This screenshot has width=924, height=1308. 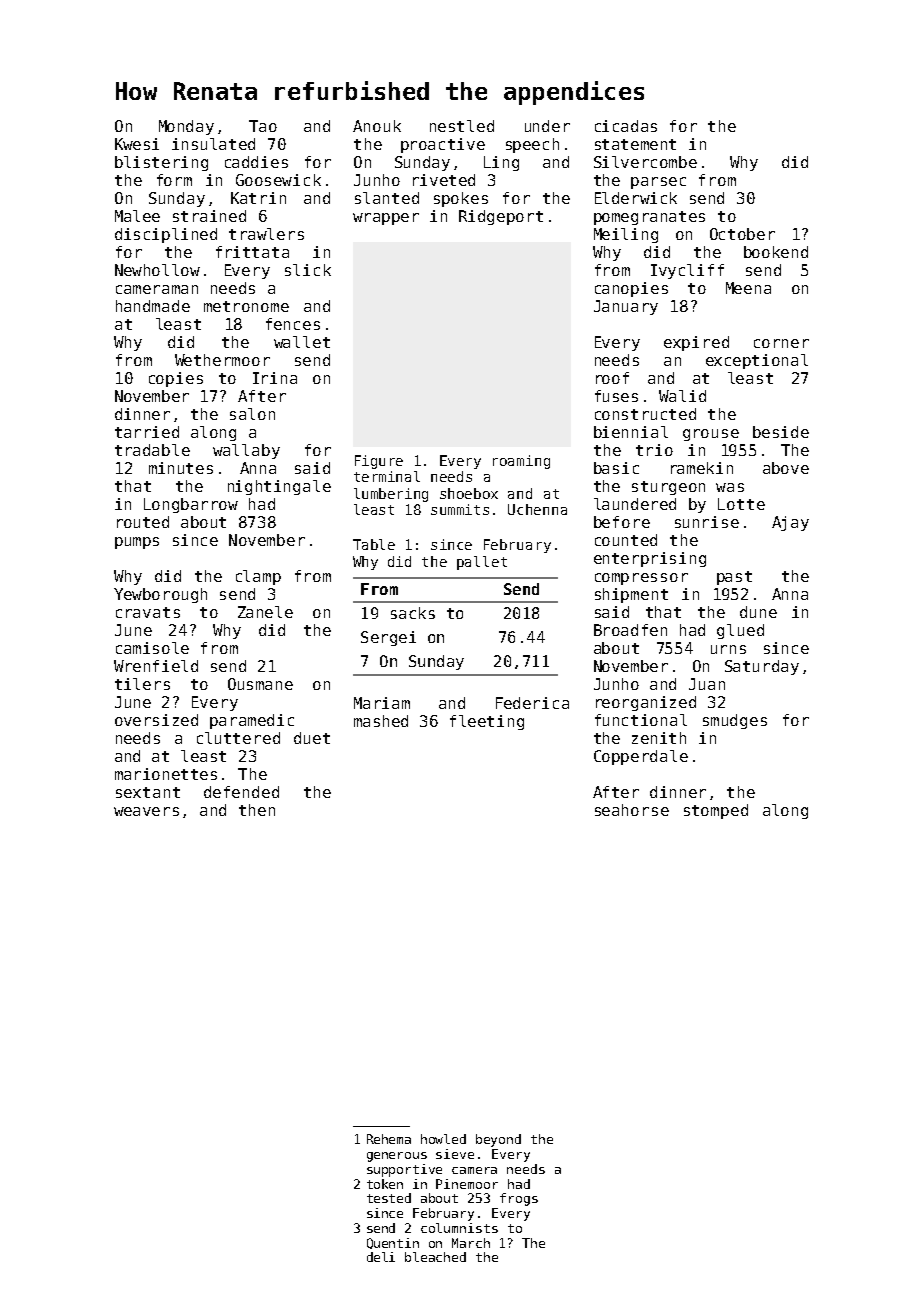 I want to click on nestled, so click(x=462, y=126).
